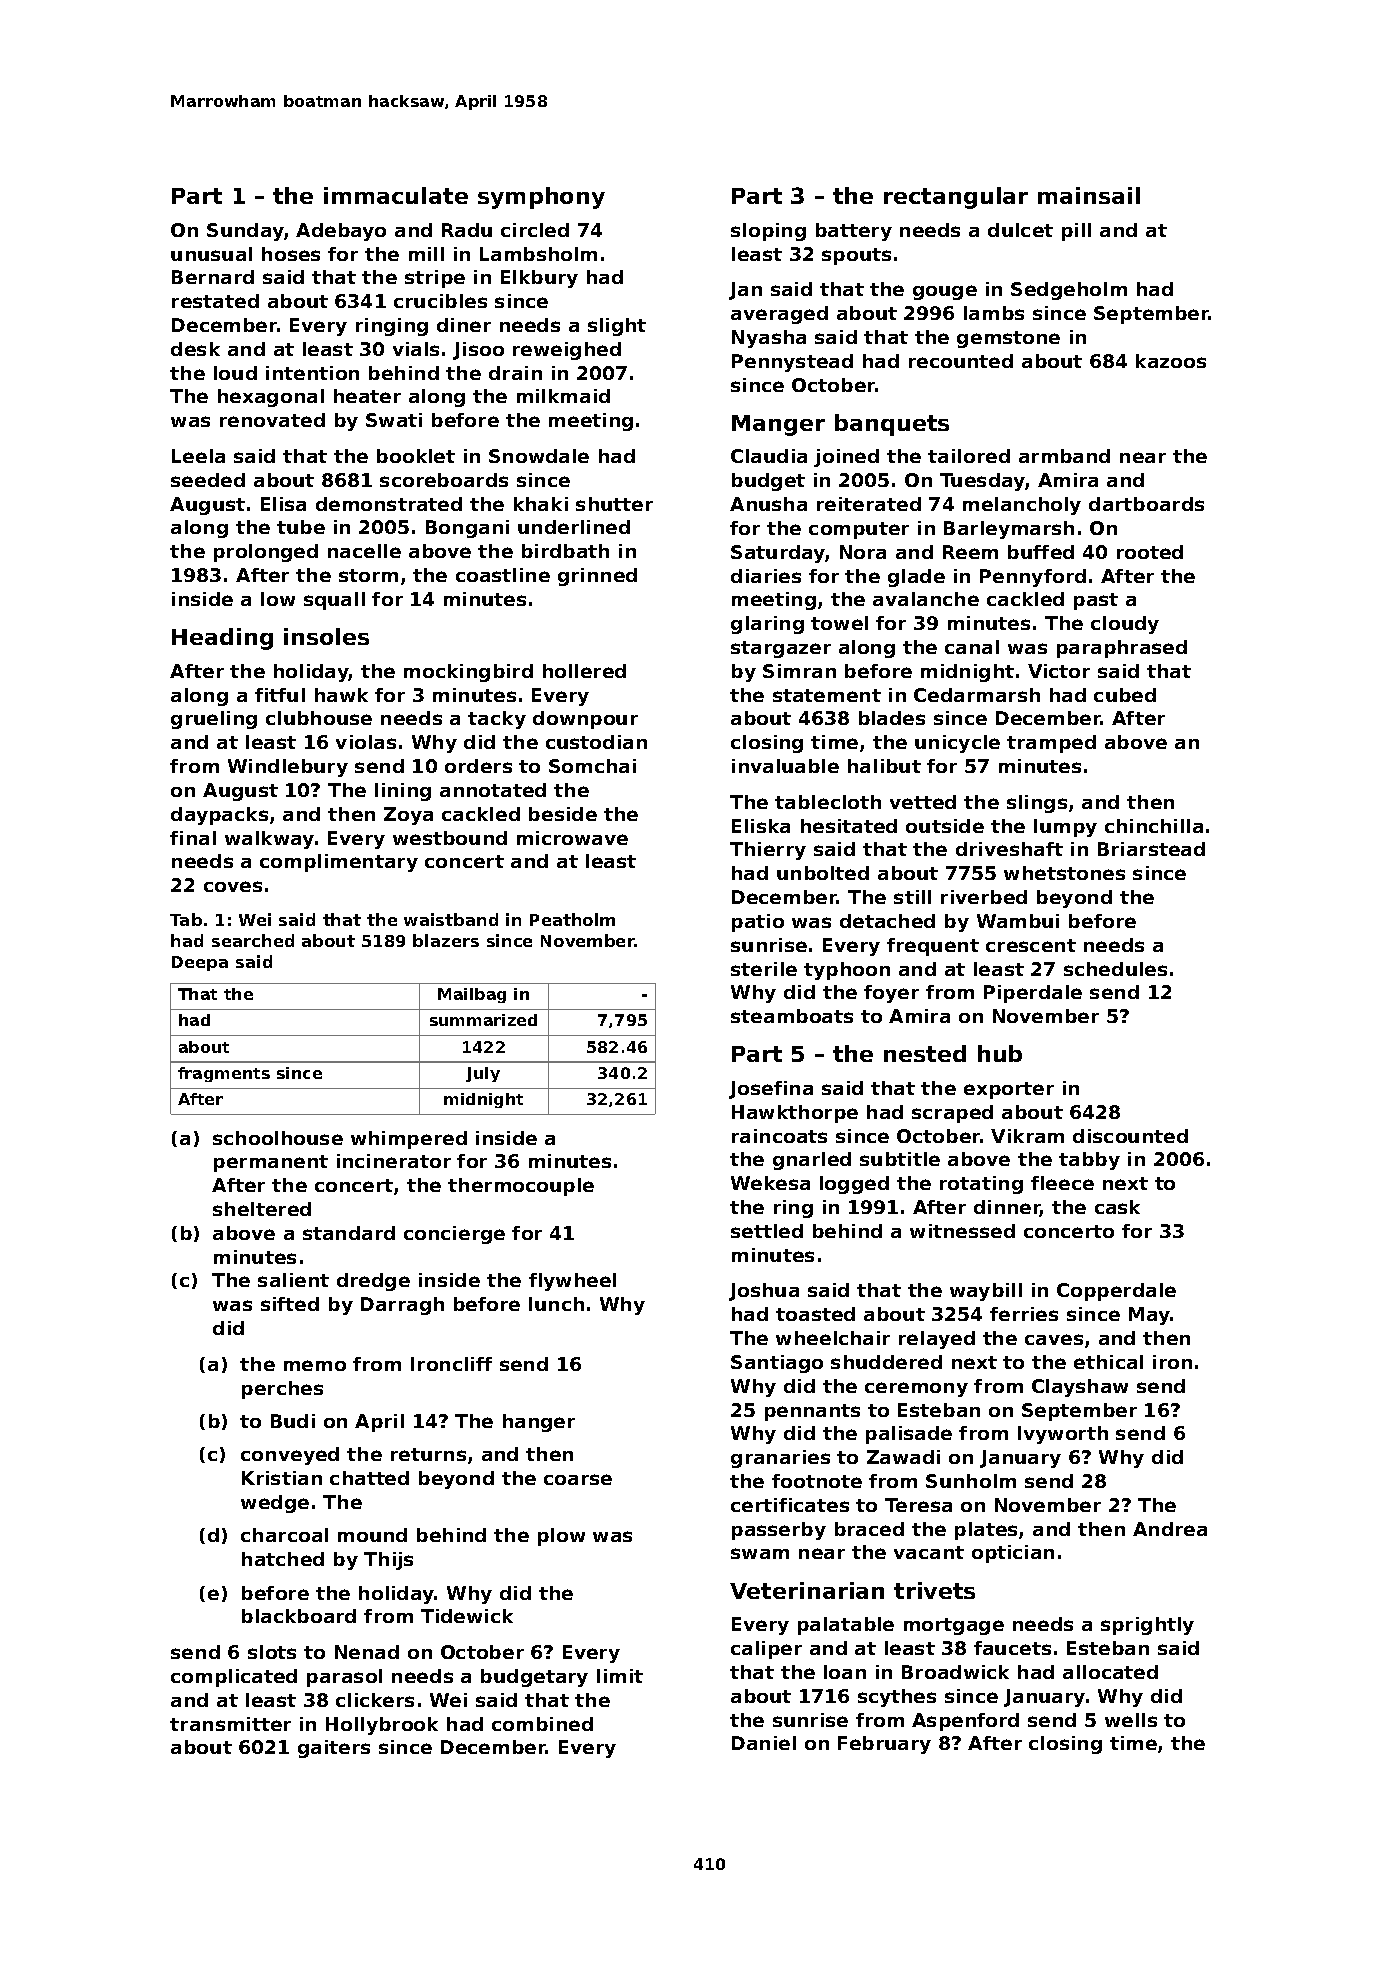 This screenshot has width=1386, height=1969. I want to click on Peatholm, so click(572, 919).
